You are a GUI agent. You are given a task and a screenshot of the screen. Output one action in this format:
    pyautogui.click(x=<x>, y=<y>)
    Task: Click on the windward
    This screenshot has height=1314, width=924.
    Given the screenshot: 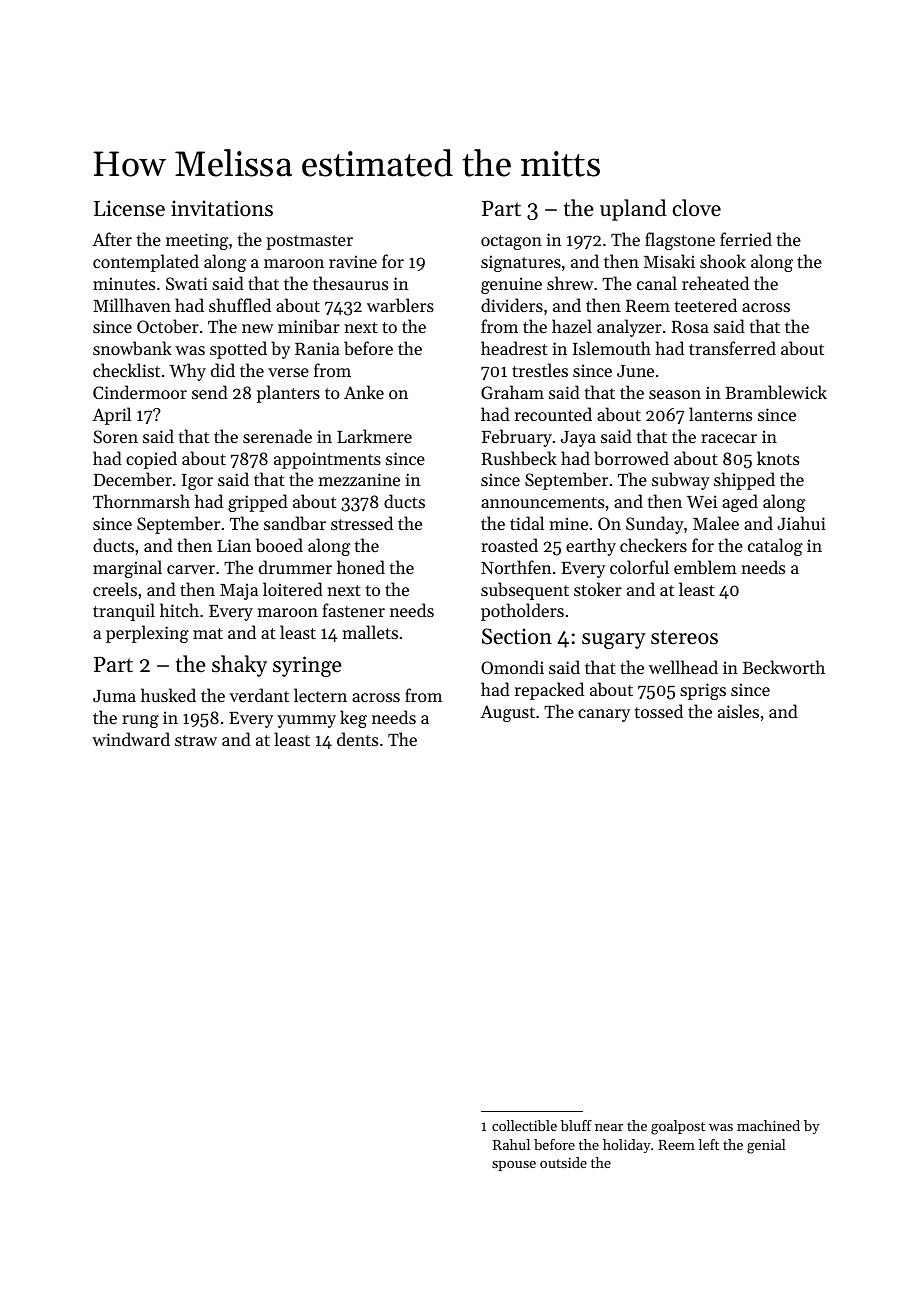 What is the action you would take?
    pyautogui.click(x=131, y=739)
